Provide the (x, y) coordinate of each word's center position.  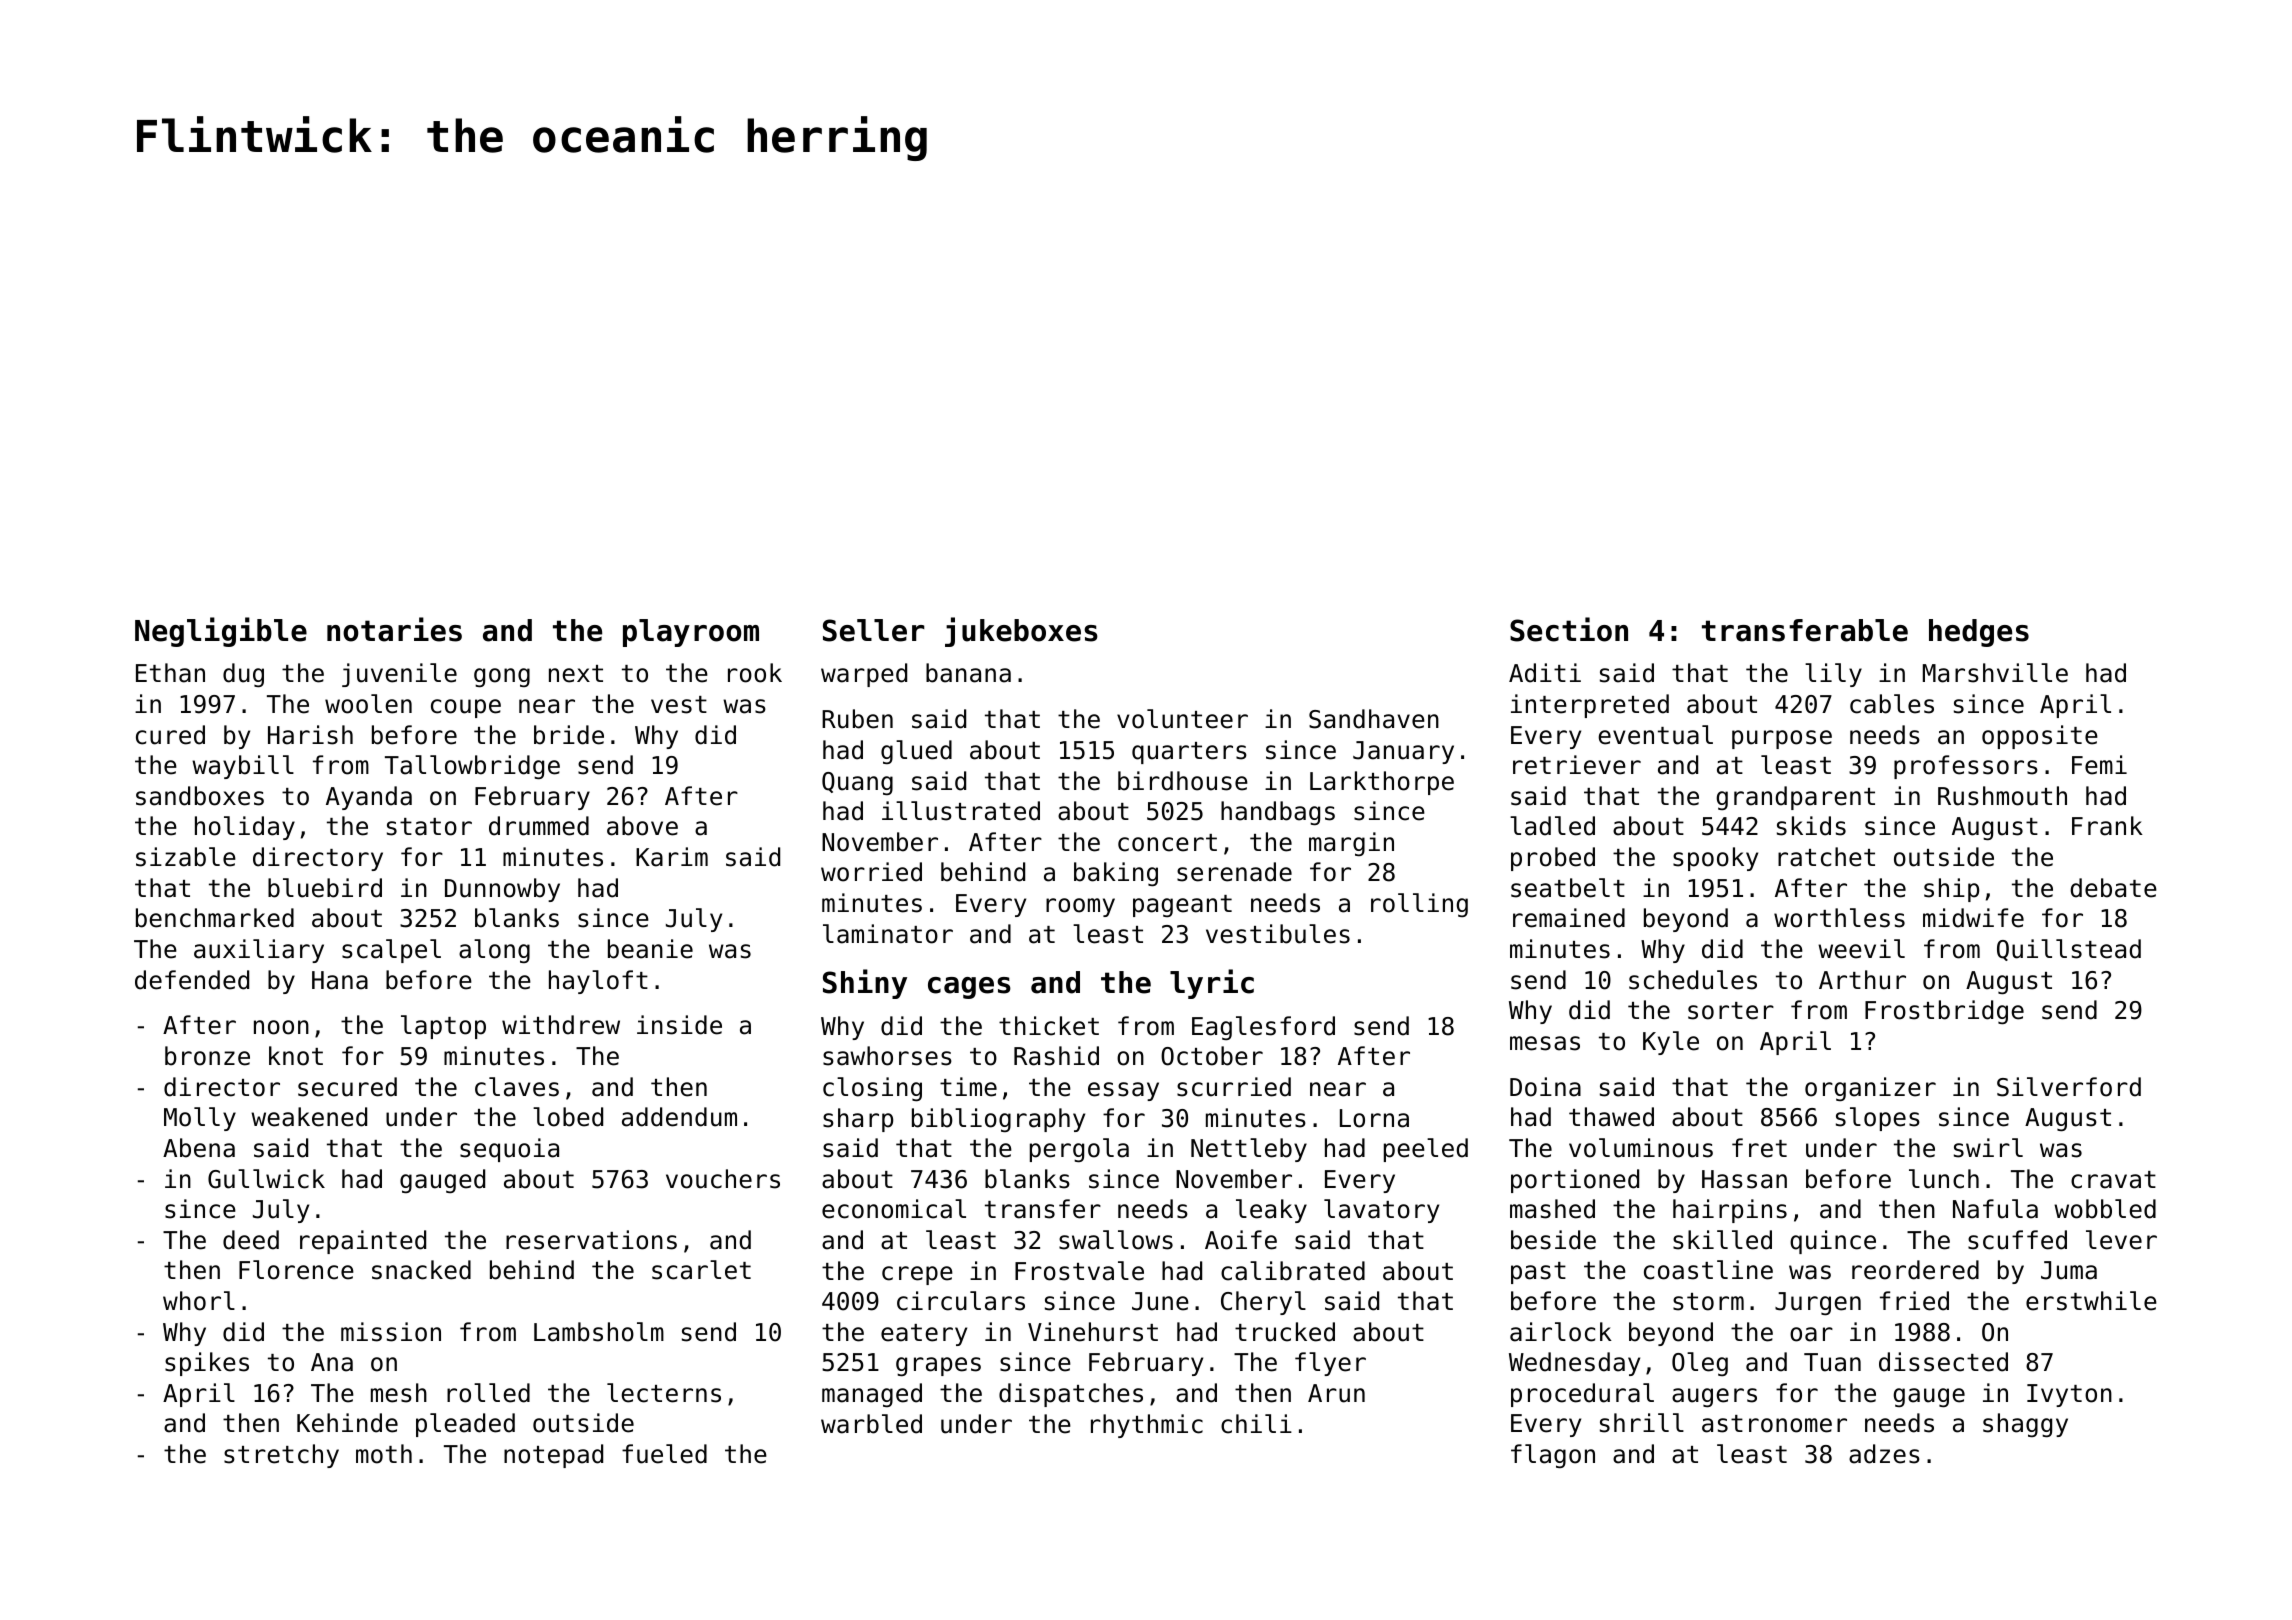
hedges (1979, 633)
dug (243, 675)
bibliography (998, 1120)
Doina (1545, 1087)
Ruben (857, 719)
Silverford (2069, 1087)
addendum (679, 1117)
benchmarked (215, 918)
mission (391, 1332)
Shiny (865, 984)
